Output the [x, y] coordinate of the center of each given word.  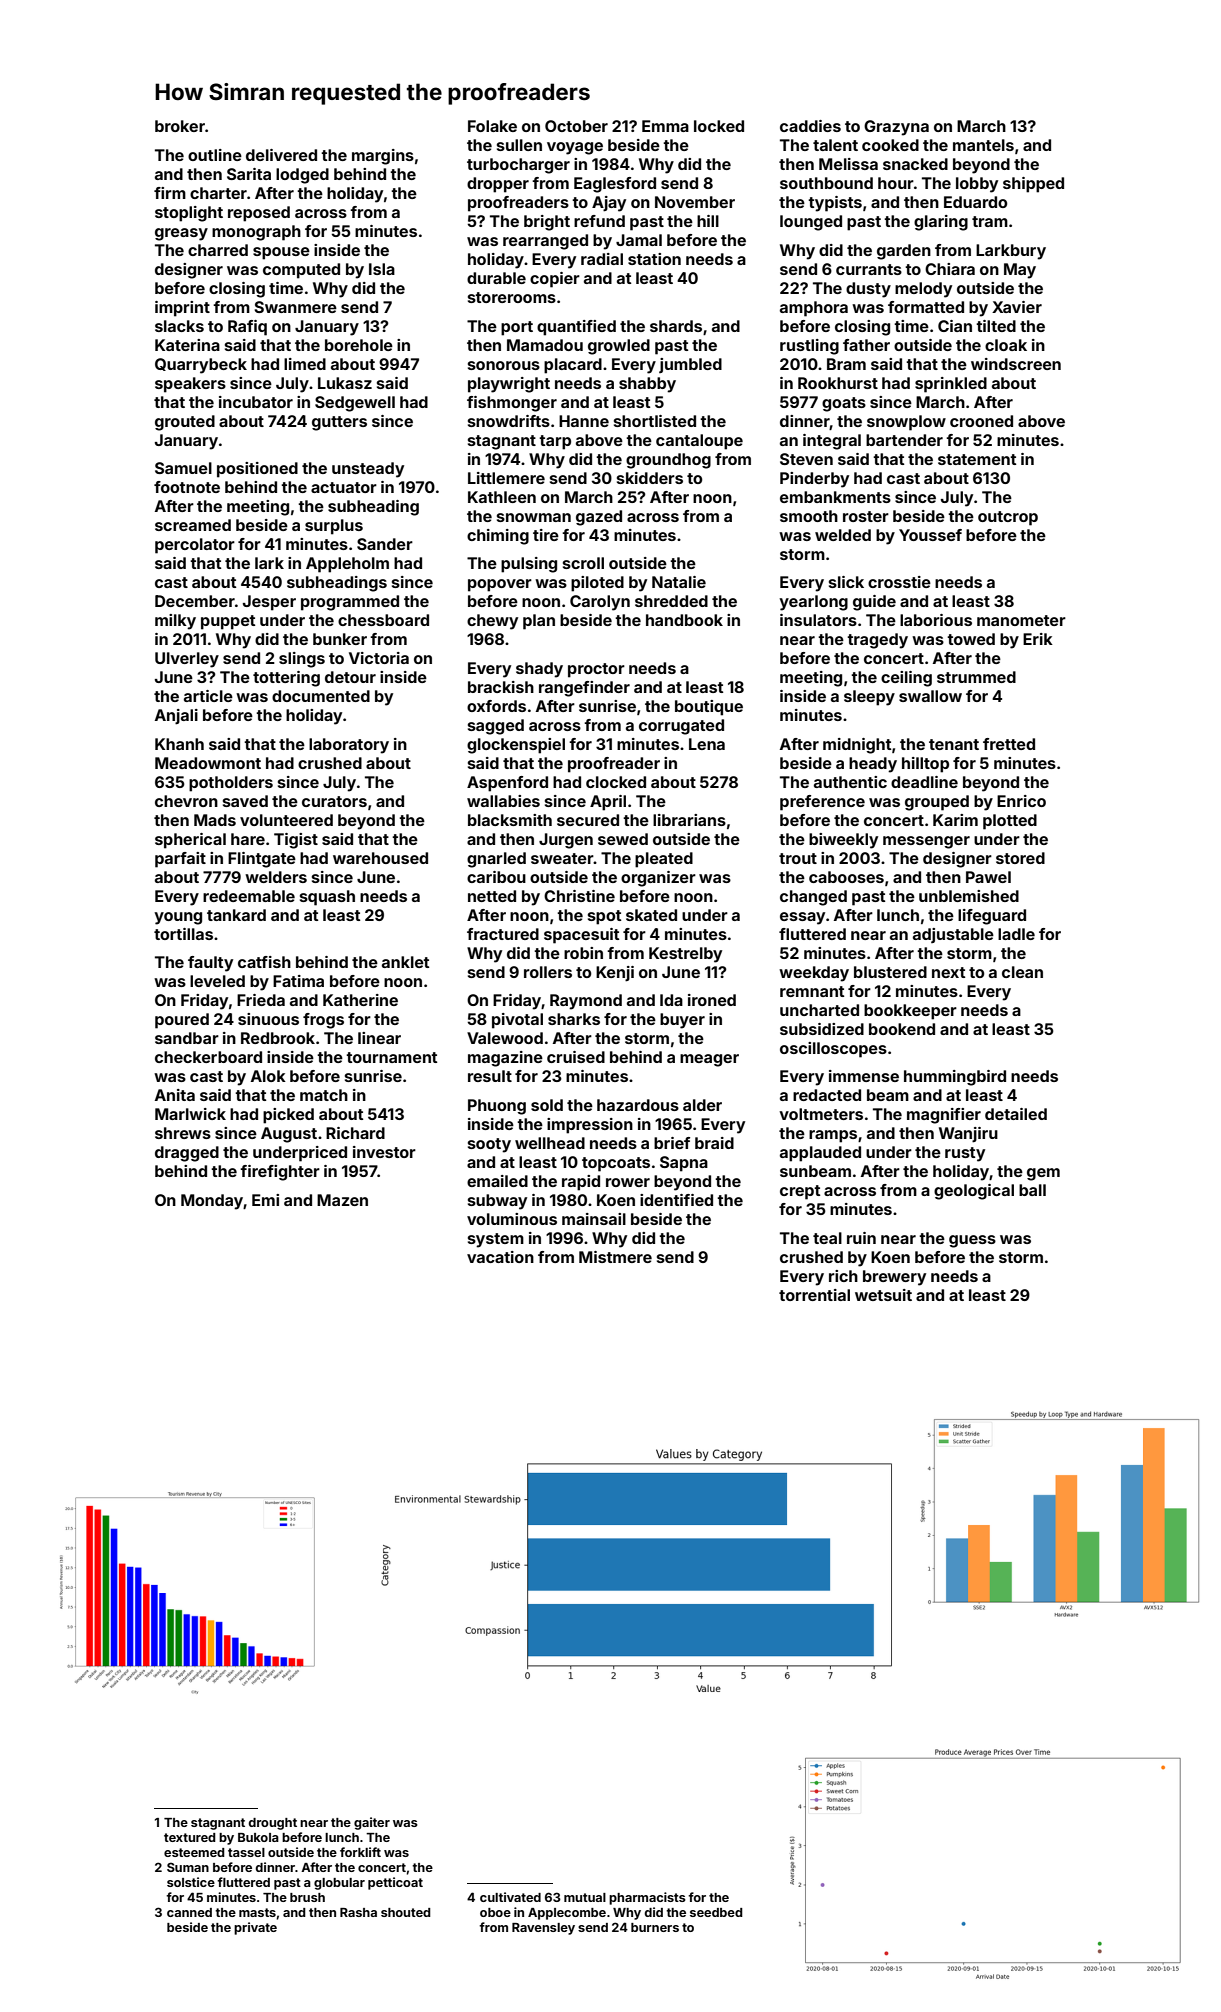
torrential [814, 1295]
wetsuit [883, 1295]
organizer [658, 879]
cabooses [846, 877]
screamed [193, 525]
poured [182, 1021]
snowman [534, 517]
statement [977, 459]
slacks [179, 326]
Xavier [1017, 307]
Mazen [342, 1200]
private [255, 1928]
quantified [576, 328]
